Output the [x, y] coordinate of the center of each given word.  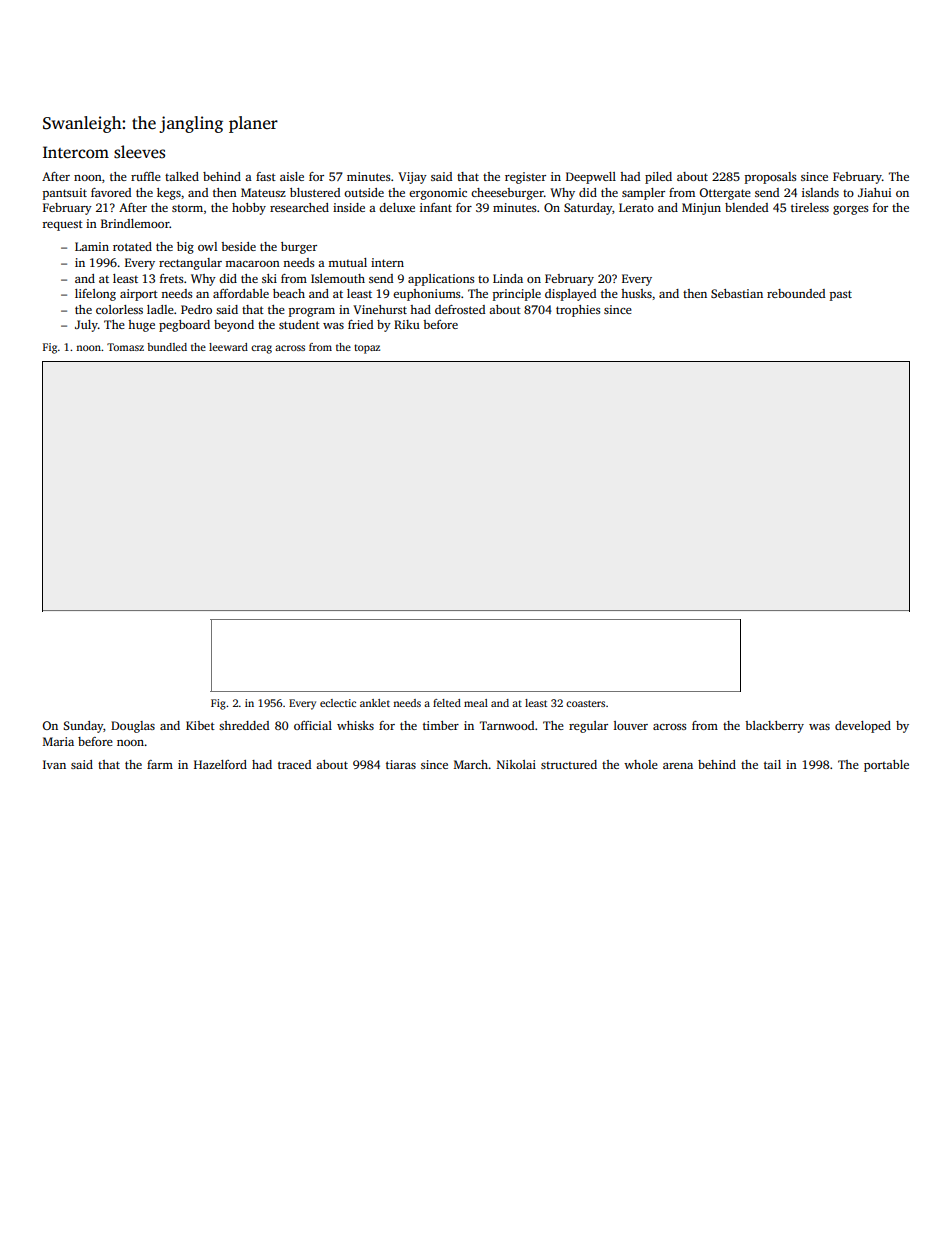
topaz [367, 349]
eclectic [338, 703]
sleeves [139, 152]
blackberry [774, 727]
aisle [292, 176]
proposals [770, 178]
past [841, 295]
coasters [585, 703]
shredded [244, 725]
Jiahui [874, 192]
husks [636, 293]
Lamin [92, 246]
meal [476, 703]
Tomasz [125, 347]
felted [447, 703]
